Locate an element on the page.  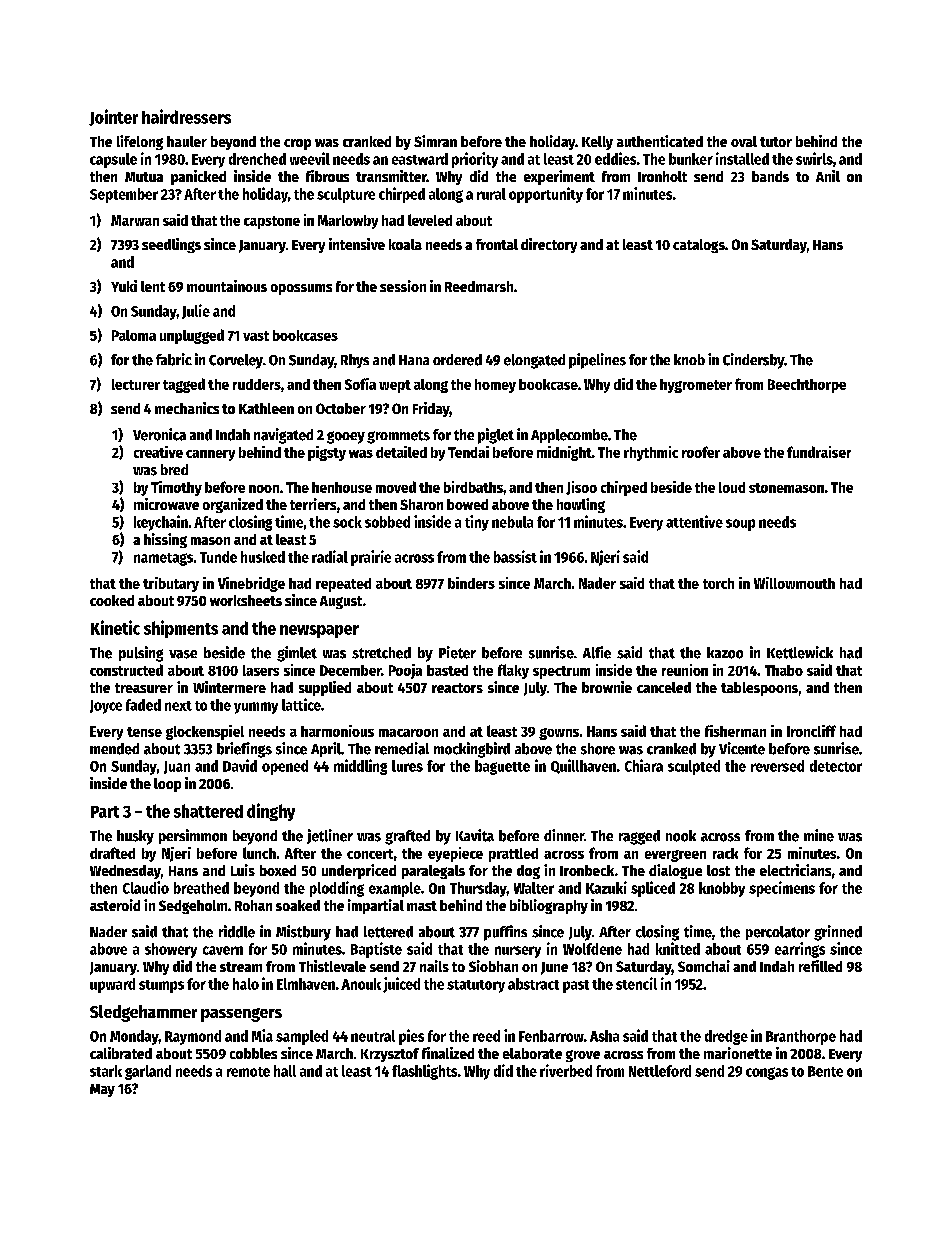
capsule is located at coordinates (113, 160).
